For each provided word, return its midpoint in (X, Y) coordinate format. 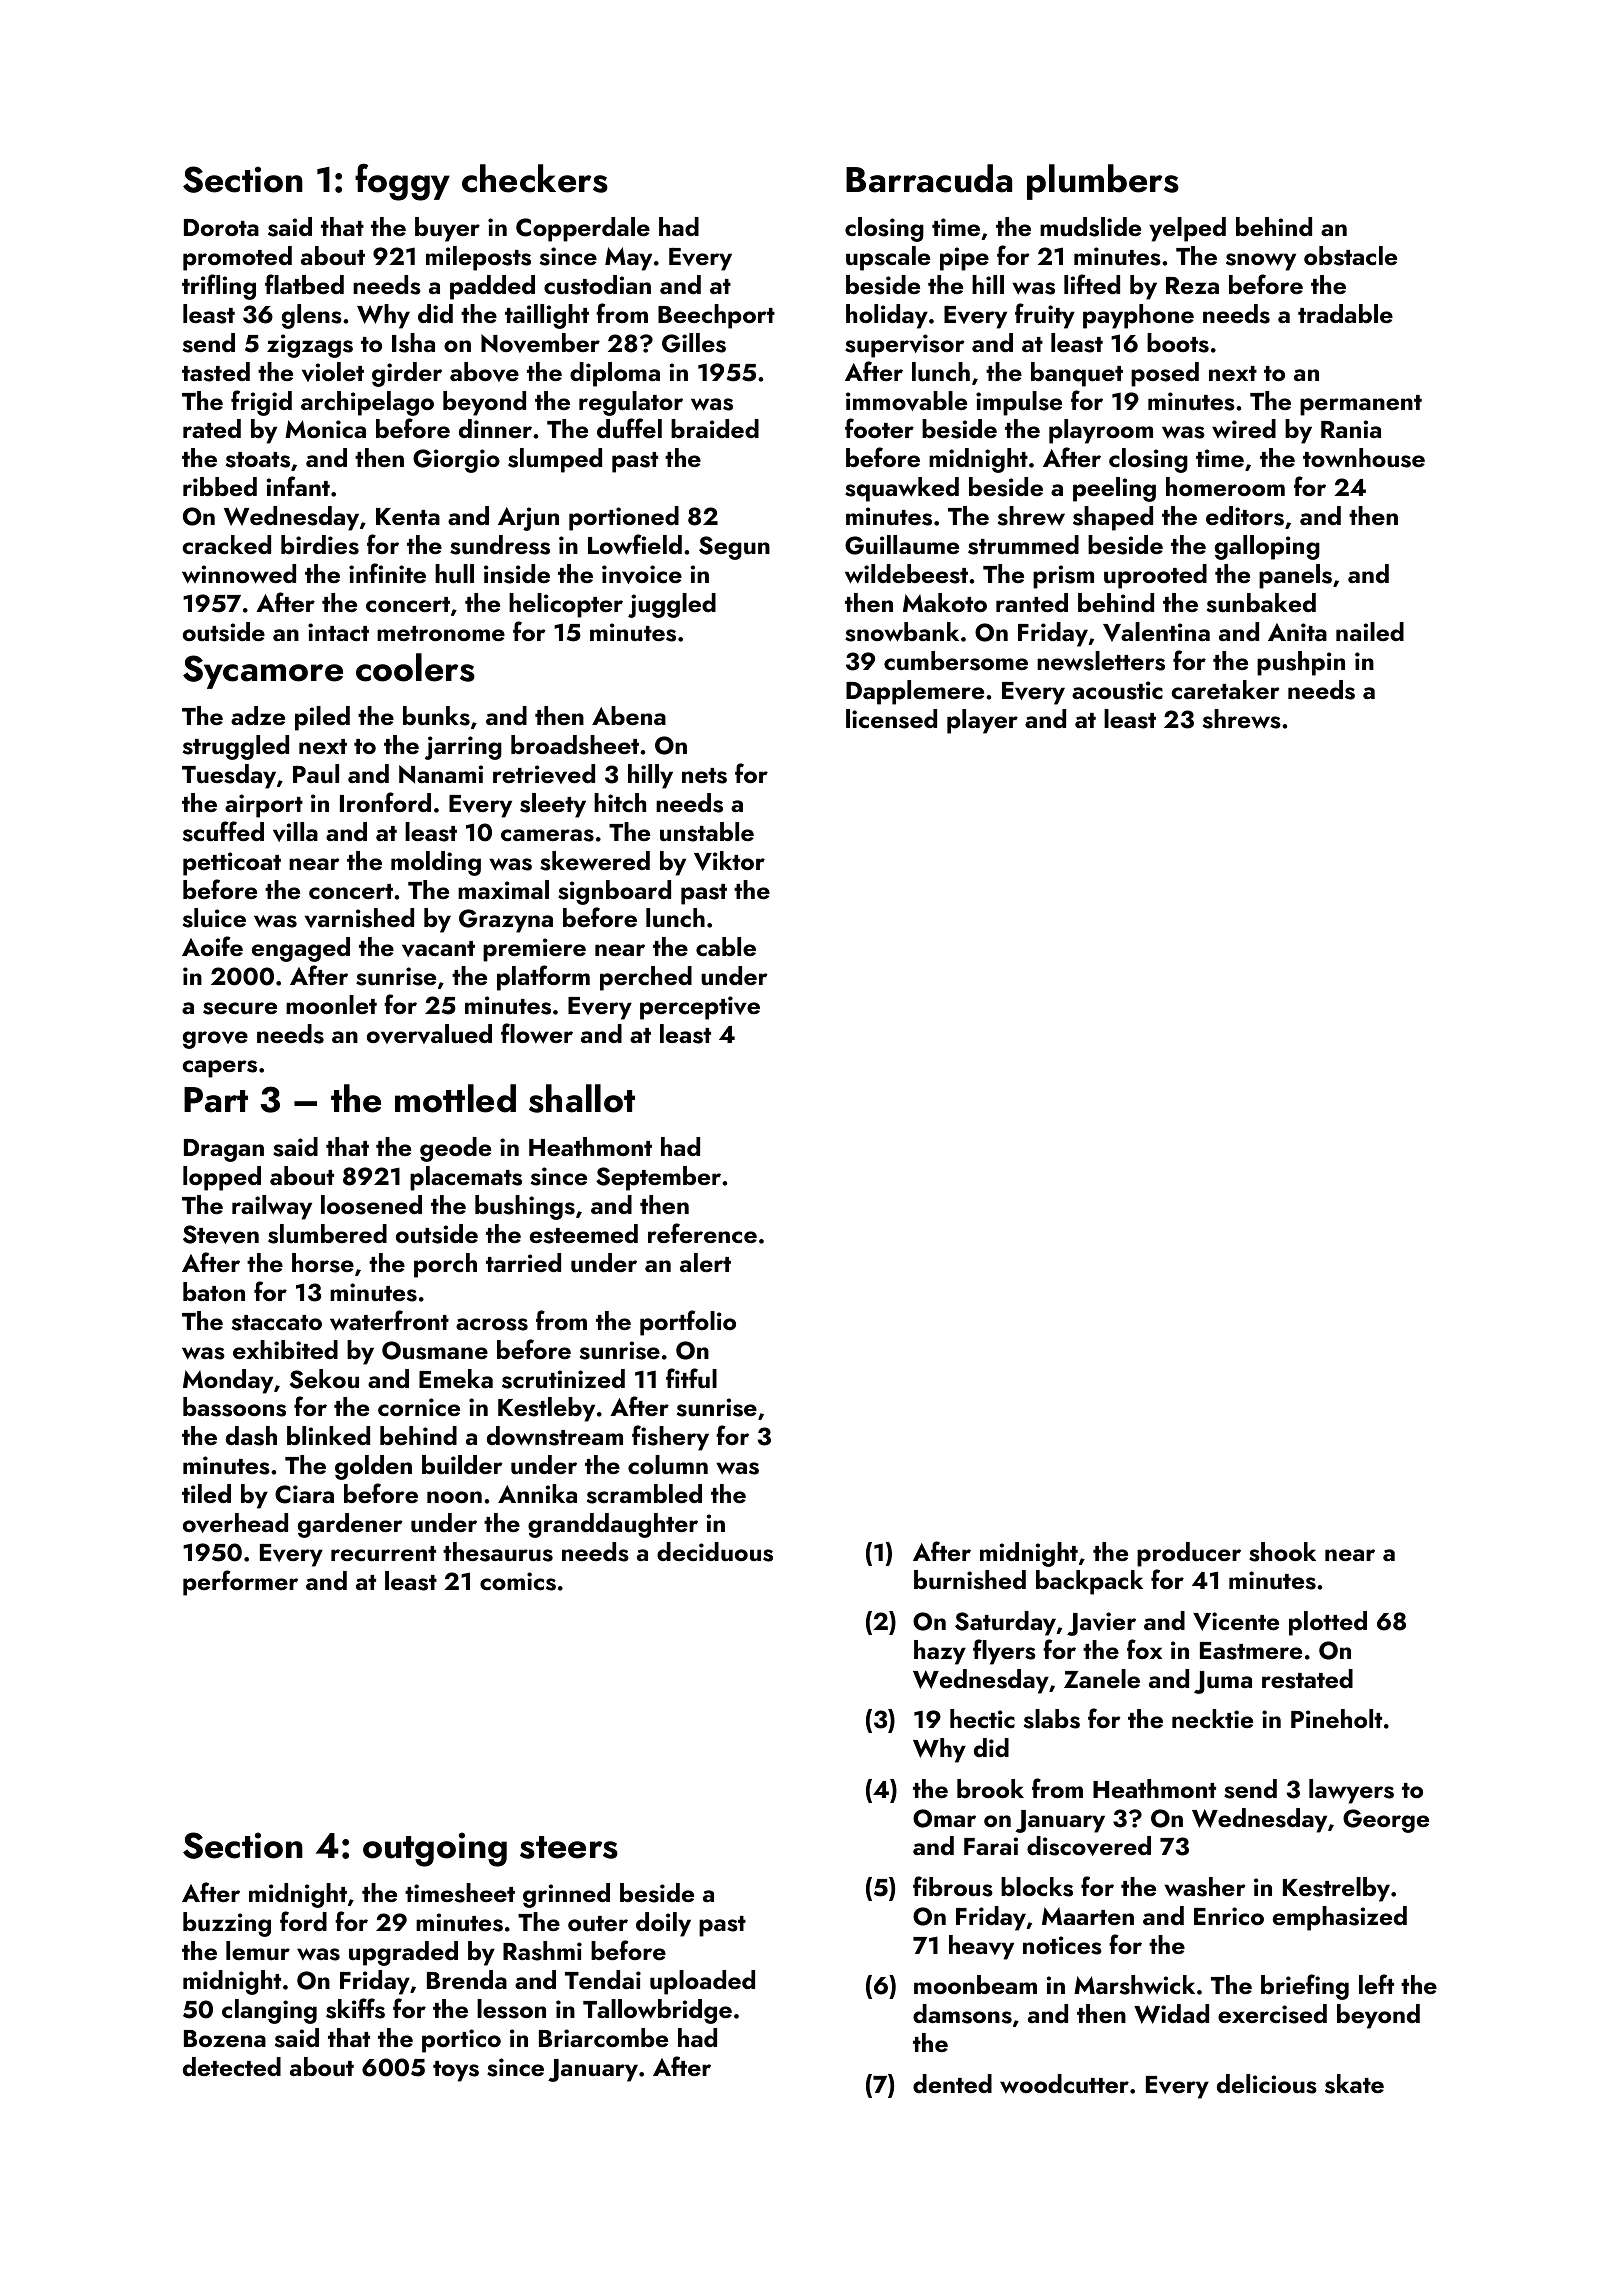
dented (952, 2083)
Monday (228, 1381)
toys (456, 2071)
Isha (413, 343)
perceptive (700, 1008)
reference (702, 1233)
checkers (535, 178)
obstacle (1350, 256)
